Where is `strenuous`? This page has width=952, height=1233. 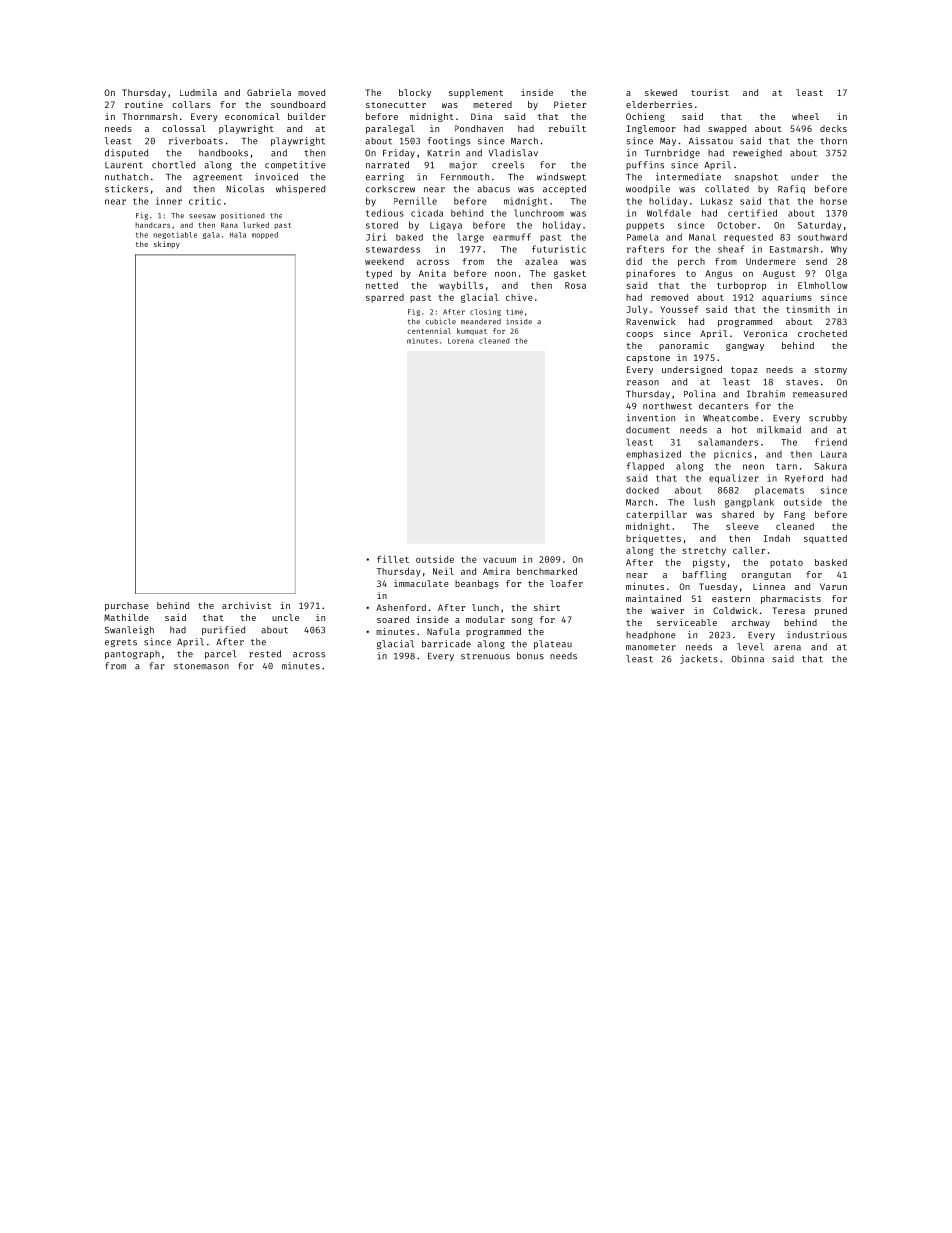
strenuous is located at coordinates (485, 656).
